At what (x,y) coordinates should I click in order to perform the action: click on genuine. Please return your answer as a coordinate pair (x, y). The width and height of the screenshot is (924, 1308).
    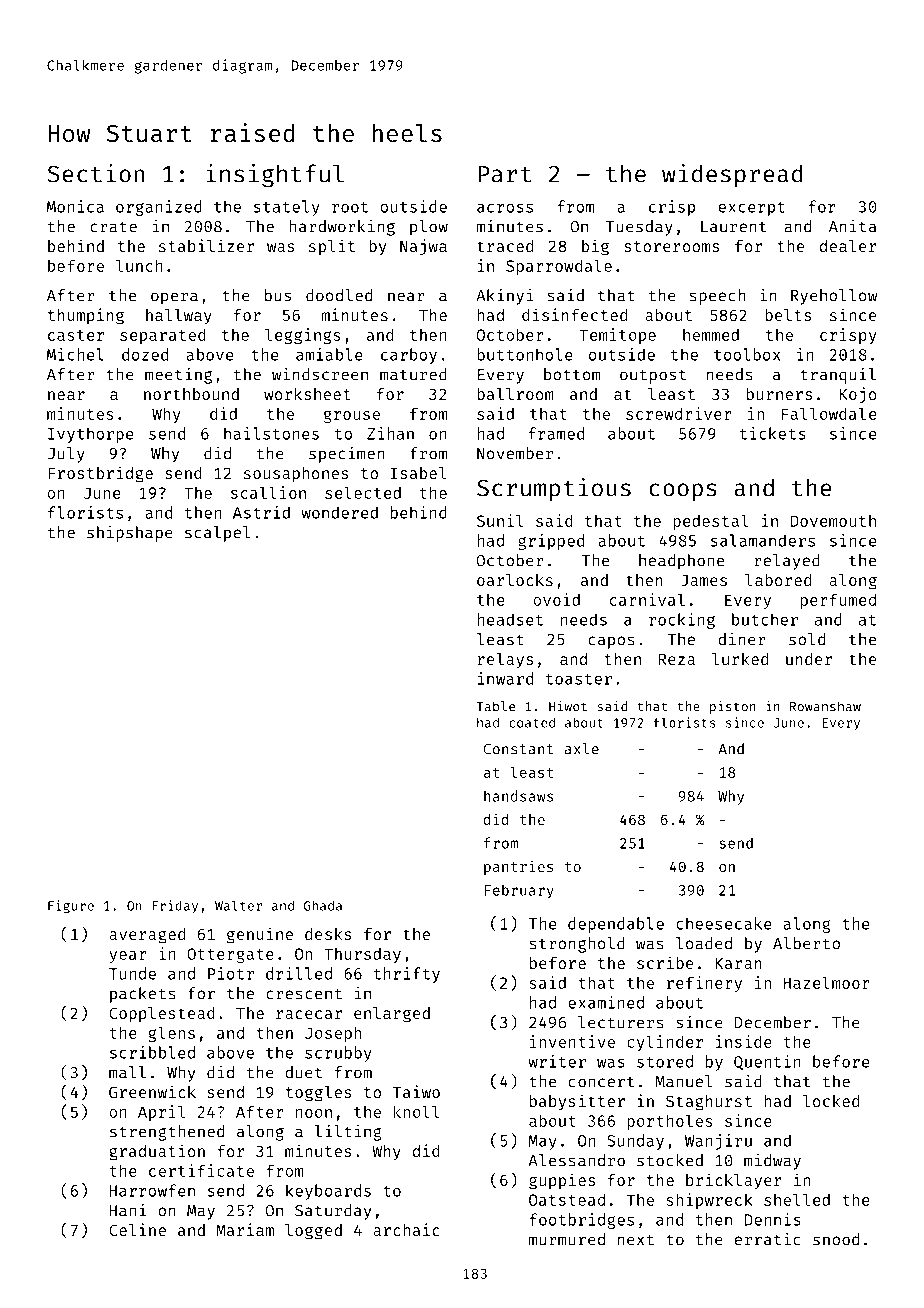
    Looking at the image, I should click on (260, 935).
